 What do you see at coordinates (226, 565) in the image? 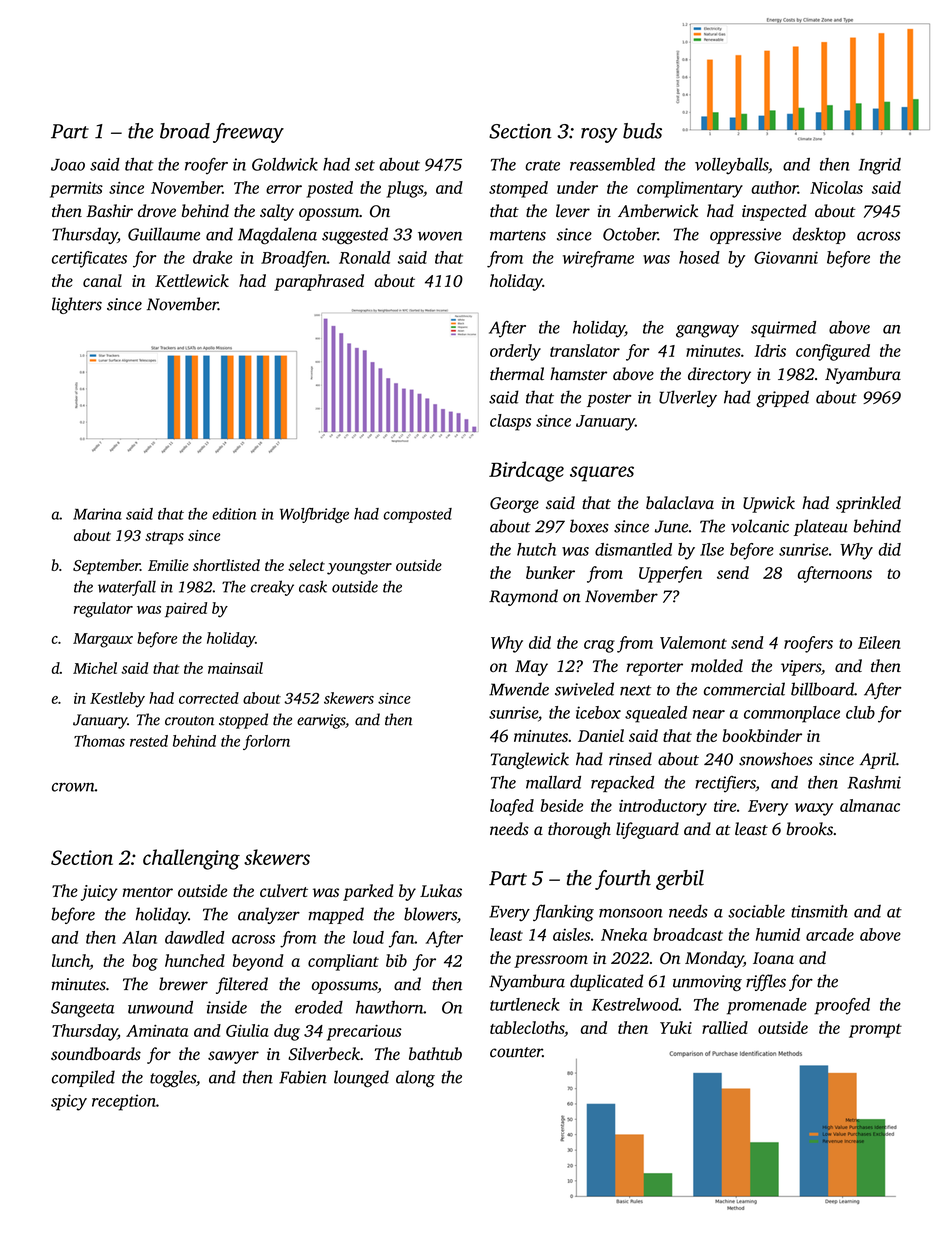
I see `shortlisted` at bounding box center [226, 565].
